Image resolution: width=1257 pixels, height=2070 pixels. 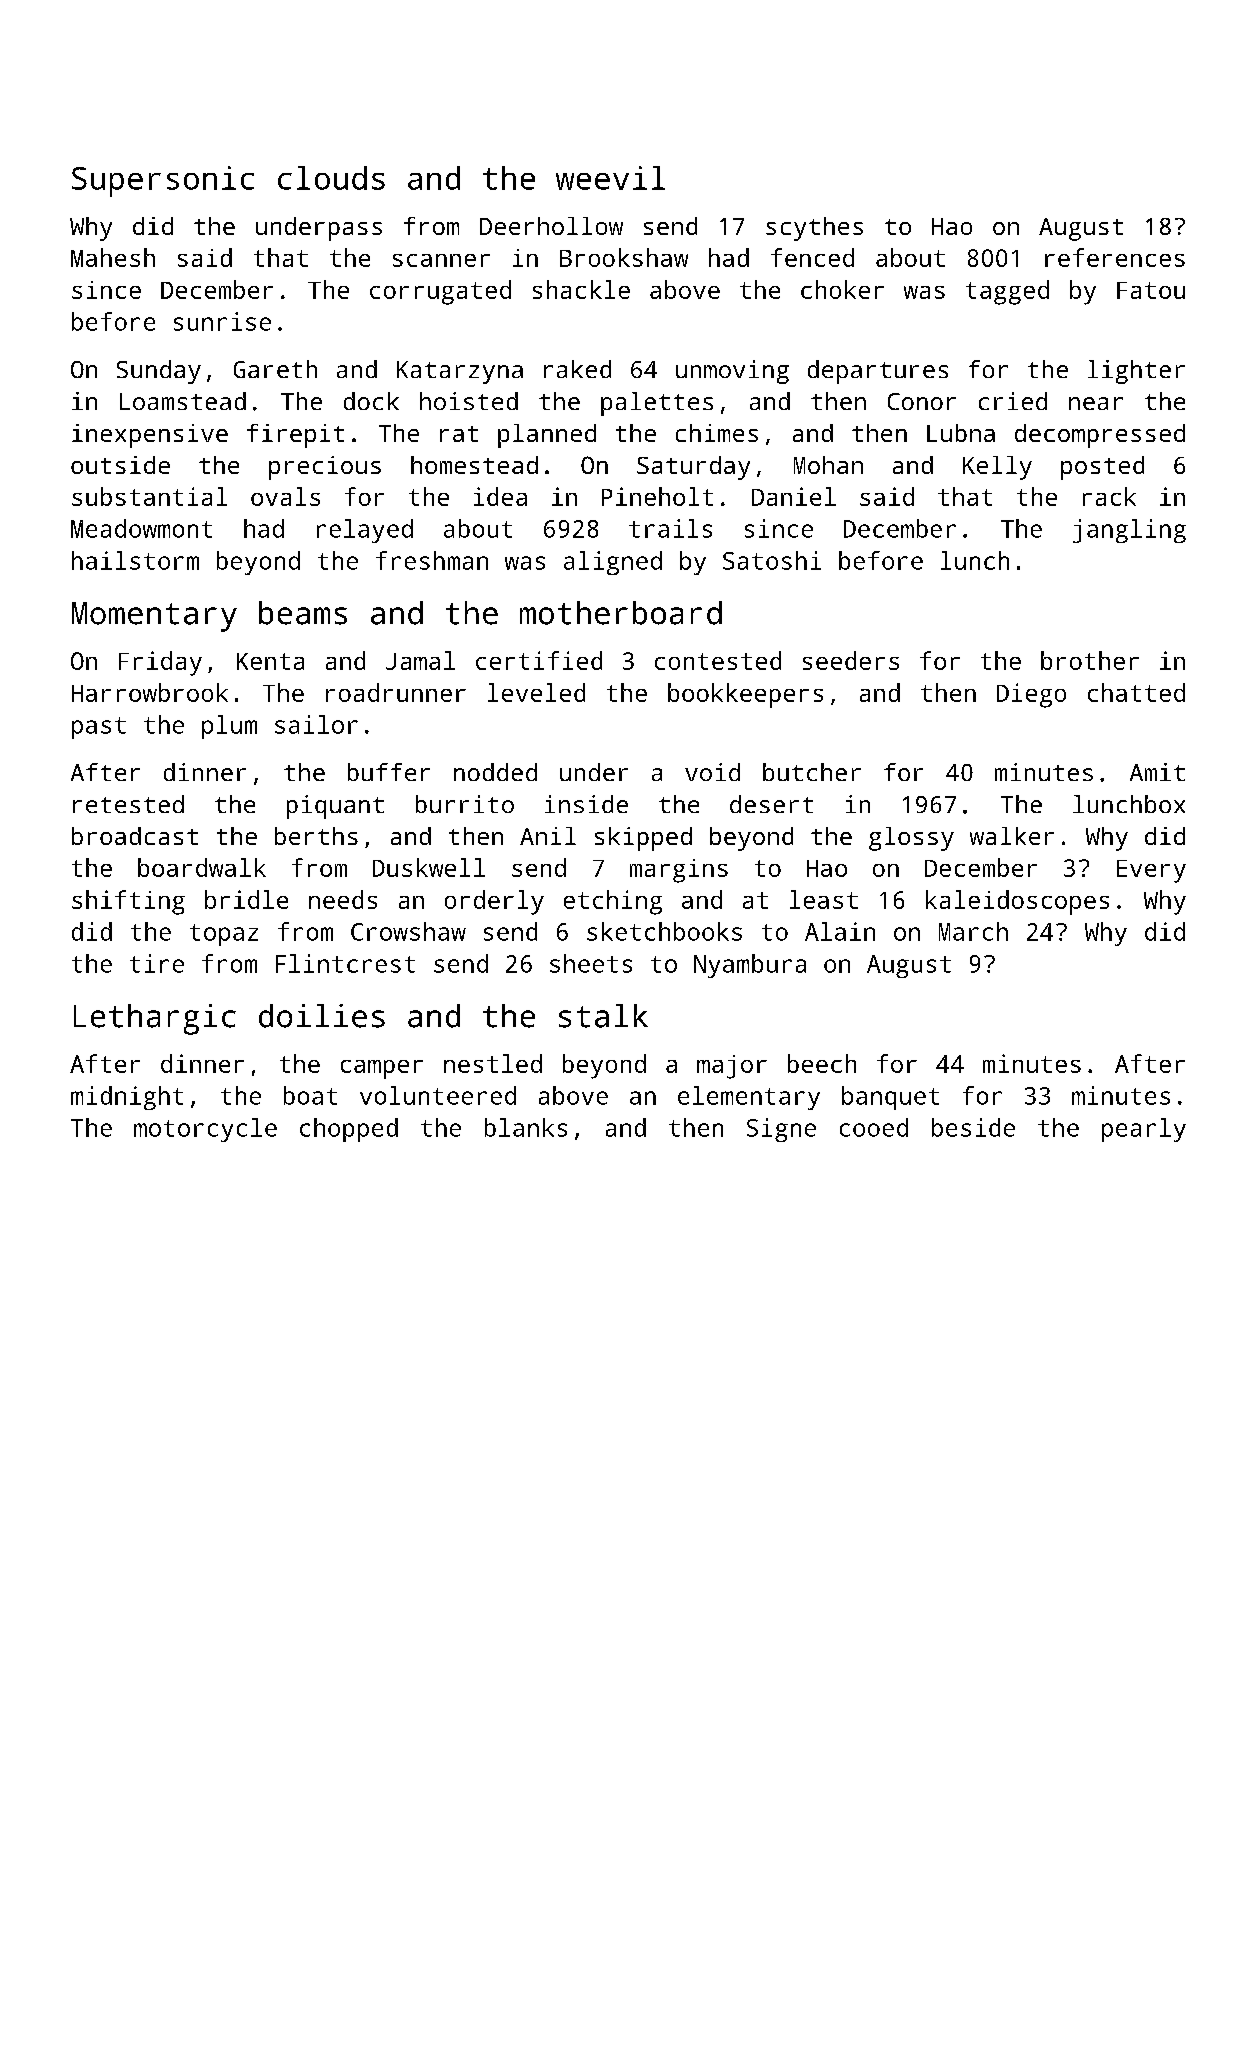 What do you see at coordinates (1157, 772) in the page?
I see `Amit` at bounding box center [1157, 772].
